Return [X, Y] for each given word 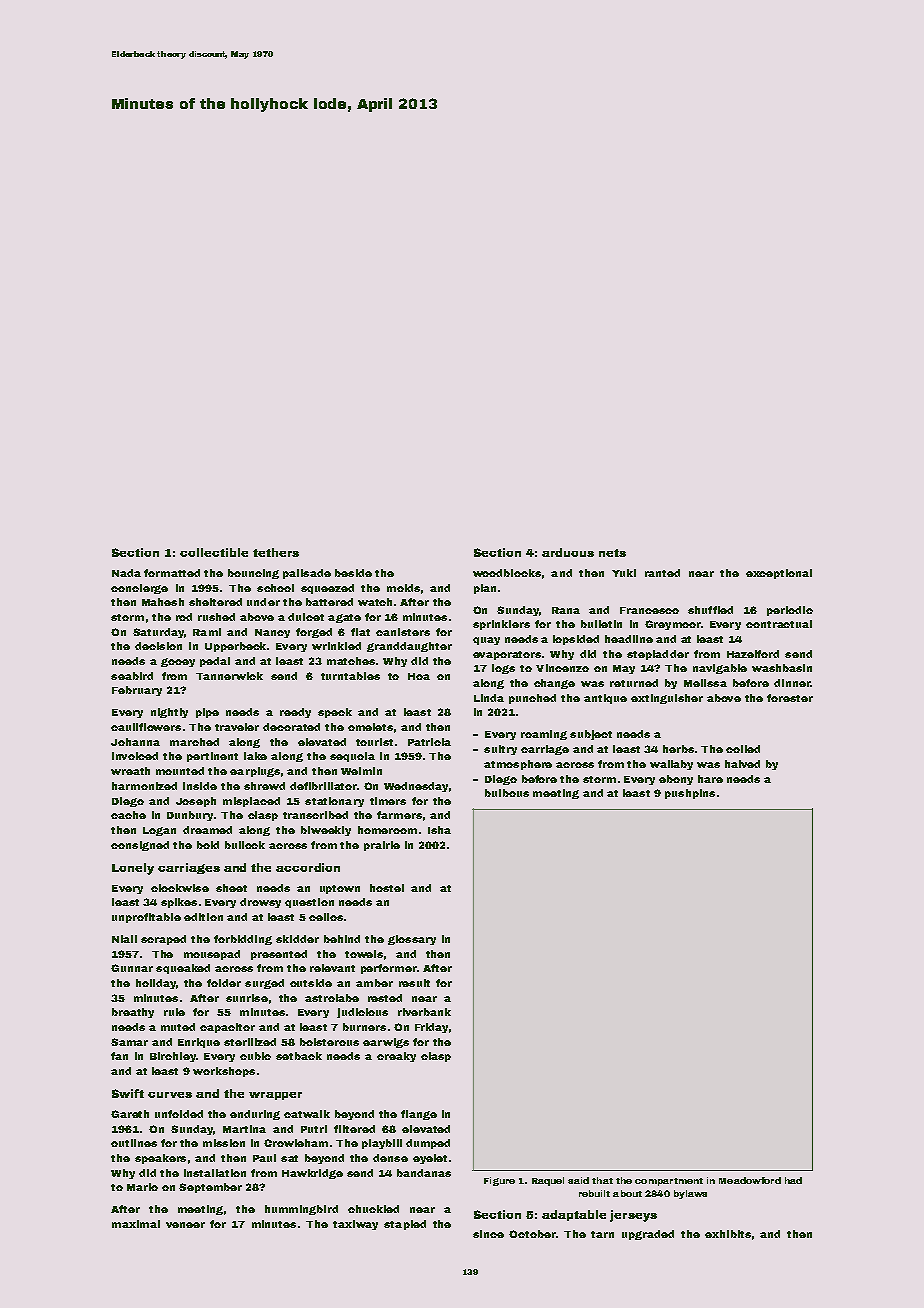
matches [351, 661]
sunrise [247, 998]
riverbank [424, 1012]
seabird [132, 676]
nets [612, 553]
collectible [214, 552]
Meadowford [750, 1180]
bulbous [507, 793]
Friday [431, 1028]
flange [419, 1115]
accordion [308, 867]
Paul [264, 1158]
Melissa [705, 683]
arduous [568, 552]
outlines [134, 1143]
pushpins [690, 794]
